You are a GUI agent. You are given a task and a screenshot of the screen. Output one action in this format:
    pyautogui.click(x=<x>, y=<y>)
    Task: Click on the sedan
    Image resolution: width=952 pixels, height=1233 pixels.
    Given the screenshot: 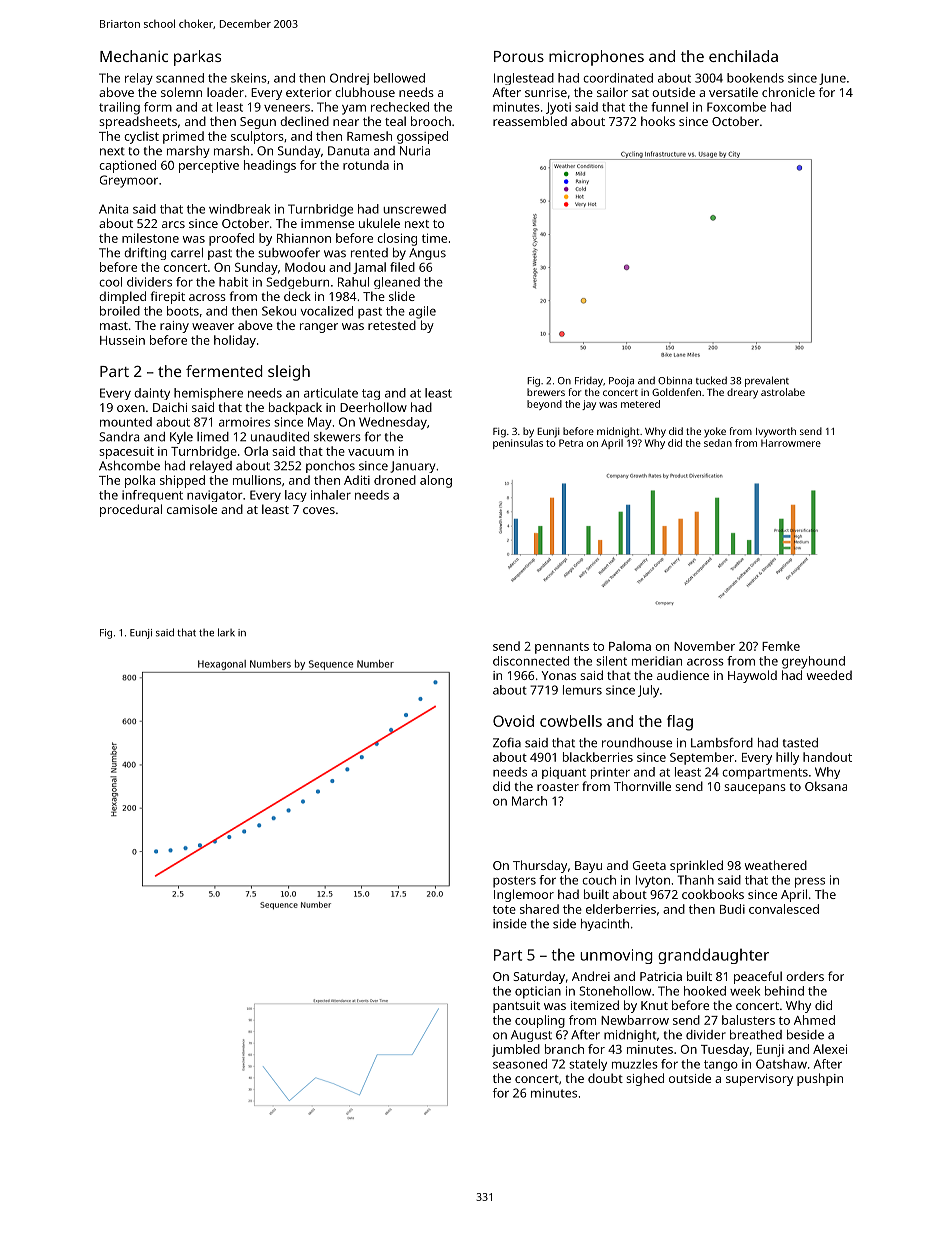 What is the action you would take?
    pyautogui.click(x=718, y=443)
